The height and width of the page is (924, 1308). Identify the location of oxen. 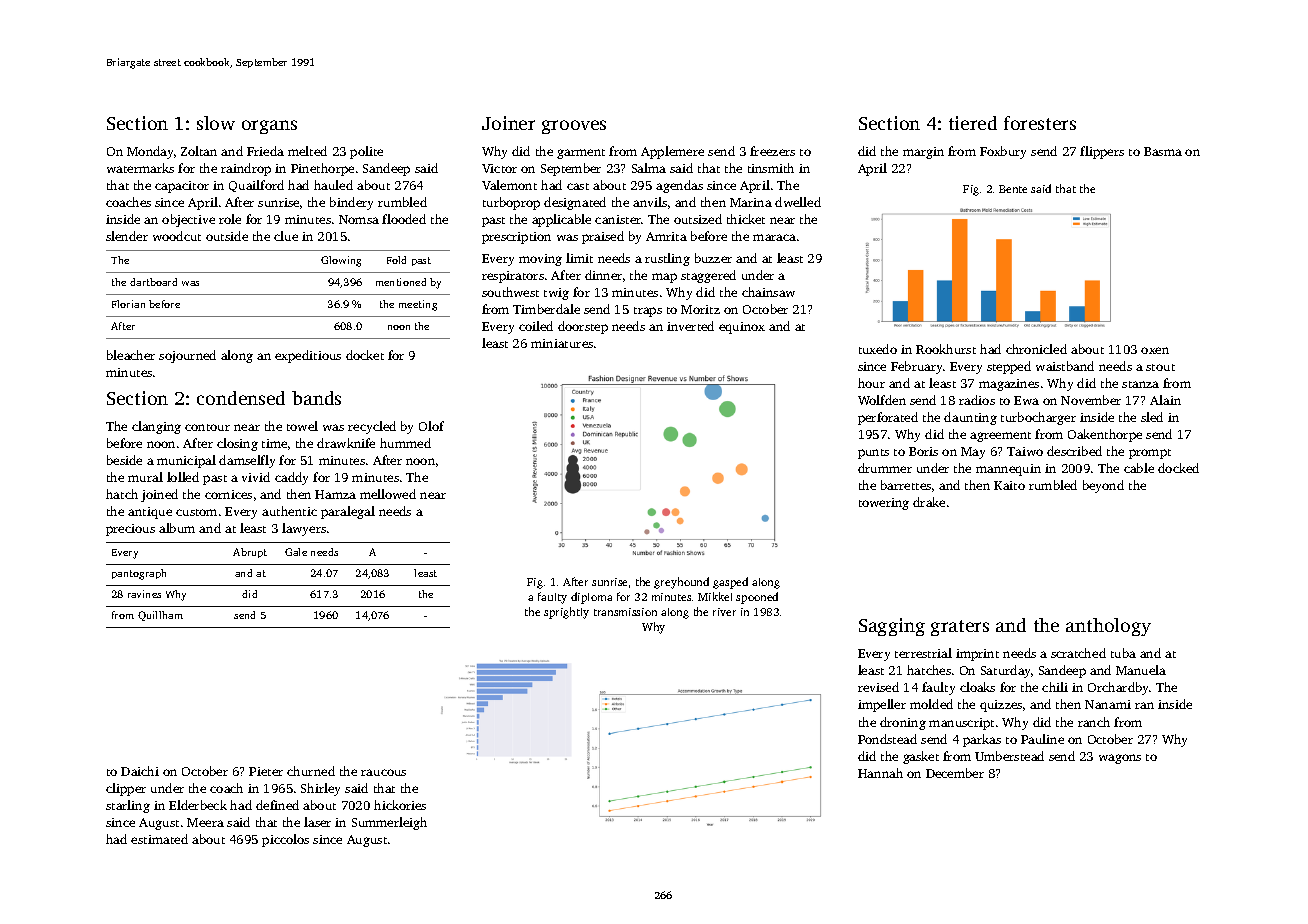
(1155, 350).
